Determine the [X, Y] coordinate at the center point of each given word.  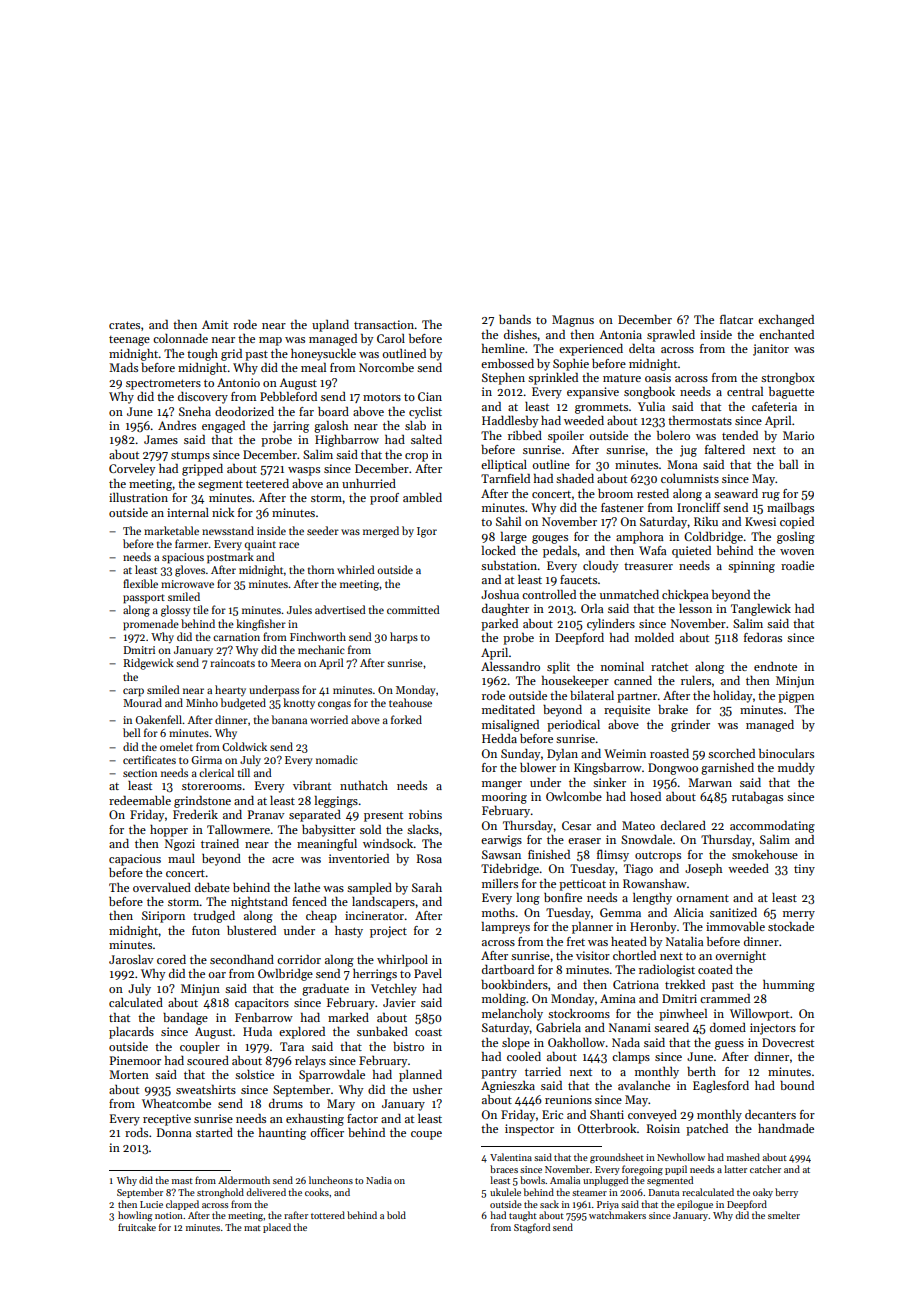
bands [515, 319]
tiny [804, 870]
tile [201, 609]
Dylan [562, 755]
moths [498, 912]
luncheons [331, 1180]
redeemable [140, 800]
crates [124, 325]
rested [653, 493]
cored [171, 959]
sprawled [671, 336]
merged [381, 532]
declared [683, 825]
